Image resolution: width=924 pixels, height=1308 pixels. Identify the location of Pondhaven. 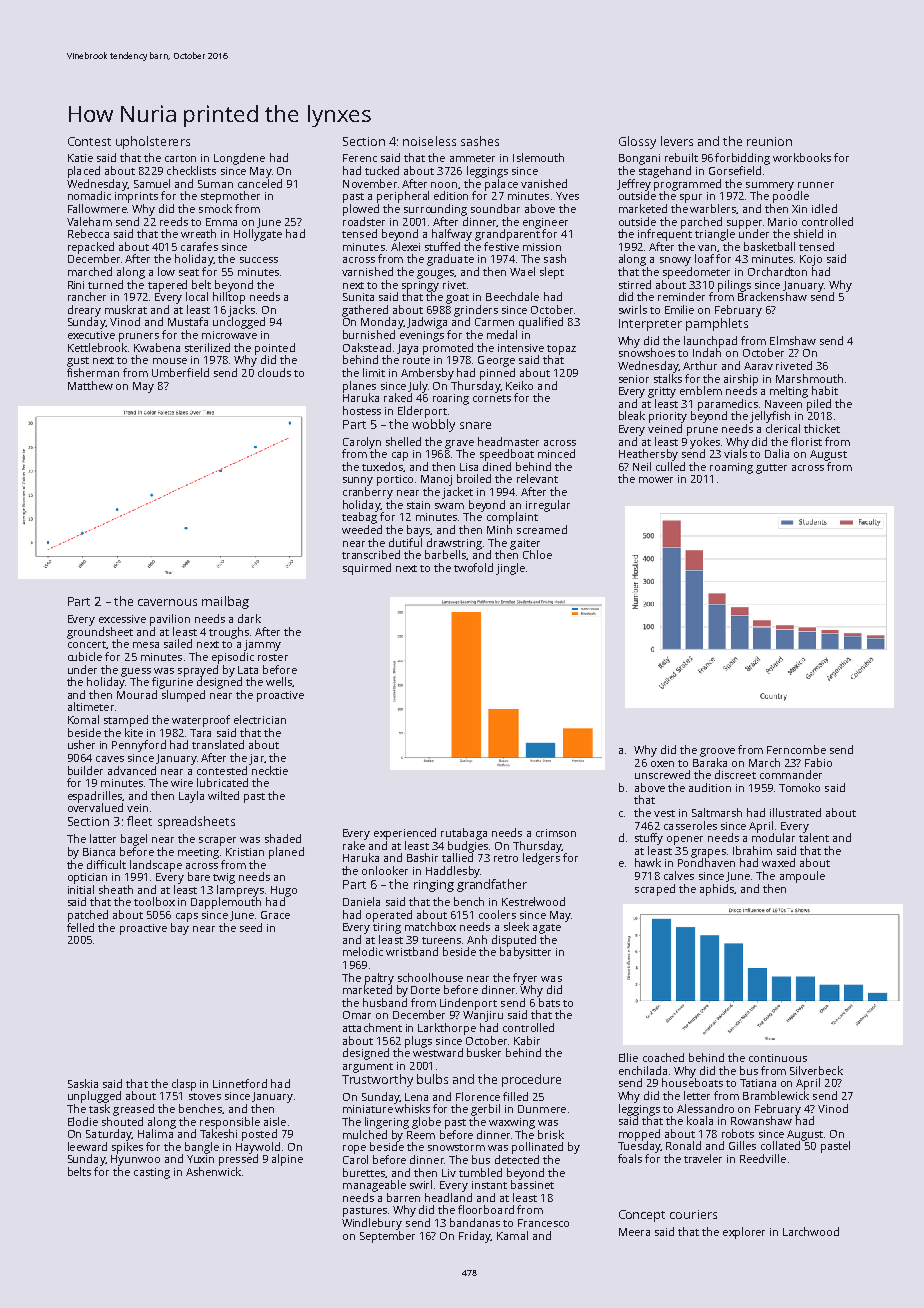
(706, 862).
